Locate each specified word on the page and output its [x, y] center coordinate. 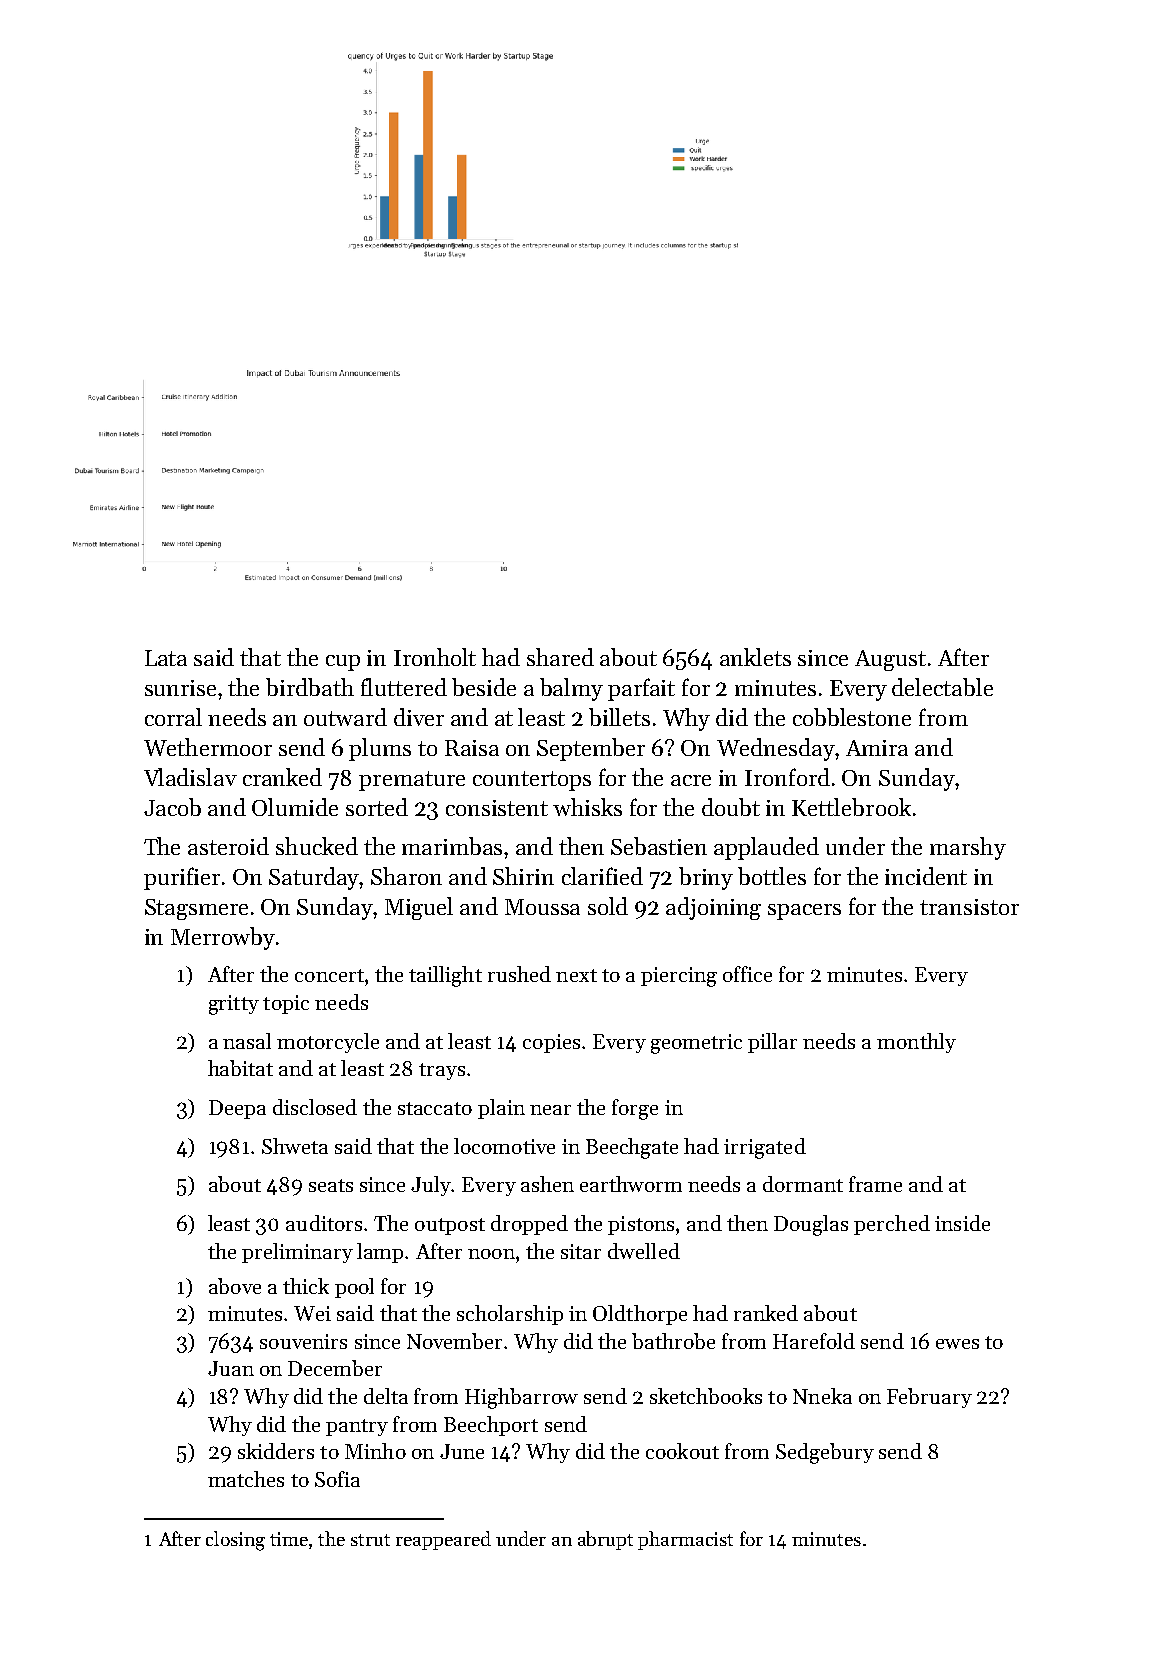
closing [235, 1541]
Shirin [523, 876]
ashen [547, 1184]
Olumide [295, 807]
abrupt [605, 1540]
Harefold [814, 1341]
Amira [877, 748]
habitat [240, 1068]
